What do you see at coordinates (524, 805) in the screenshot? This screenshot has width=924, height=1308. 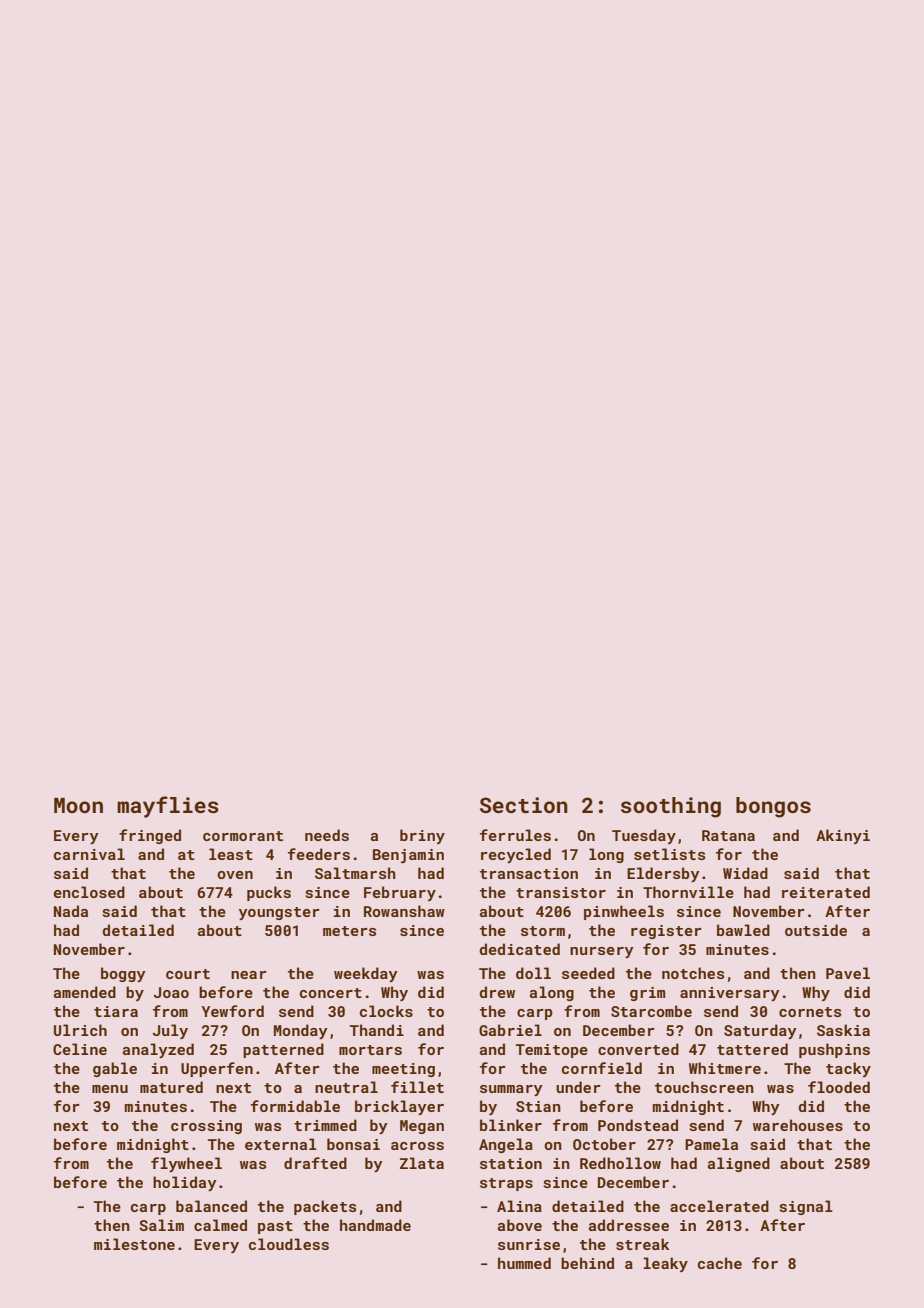 I see `Section` at bounding box center [524, 805].
